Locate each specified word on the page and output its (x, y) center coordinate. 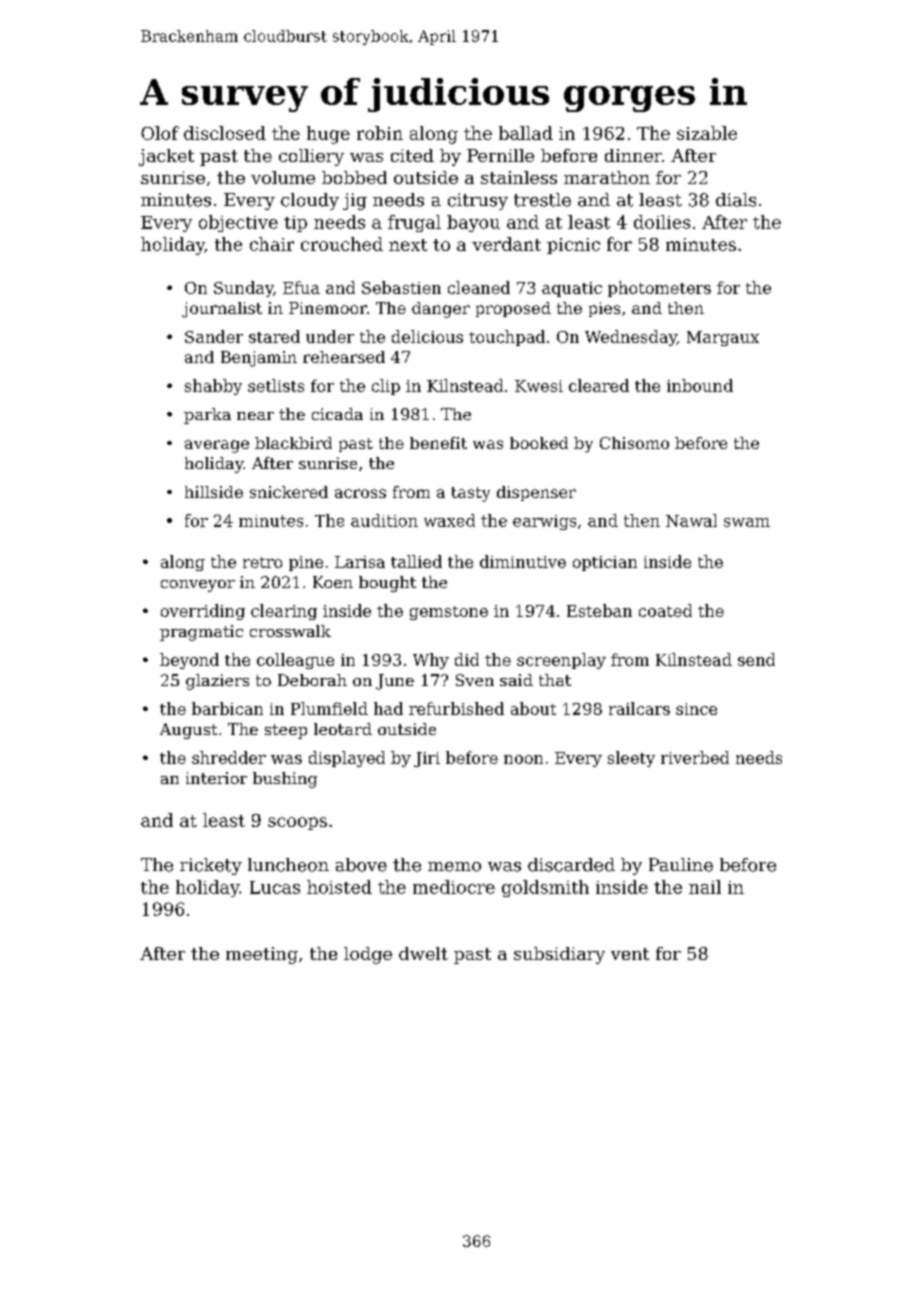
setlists (276, 385)
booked (539, 443)
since (696, 709)
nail (705, 887)
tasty (471, 494)
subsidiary (559, 955)
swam (747, 522)
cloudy (310, 201)
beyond (189, 661)
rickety (211, 866)
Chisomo (634, 443)
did (467, 659)
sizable (707, 133)
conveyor (198, 586)
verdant (506, 244)
